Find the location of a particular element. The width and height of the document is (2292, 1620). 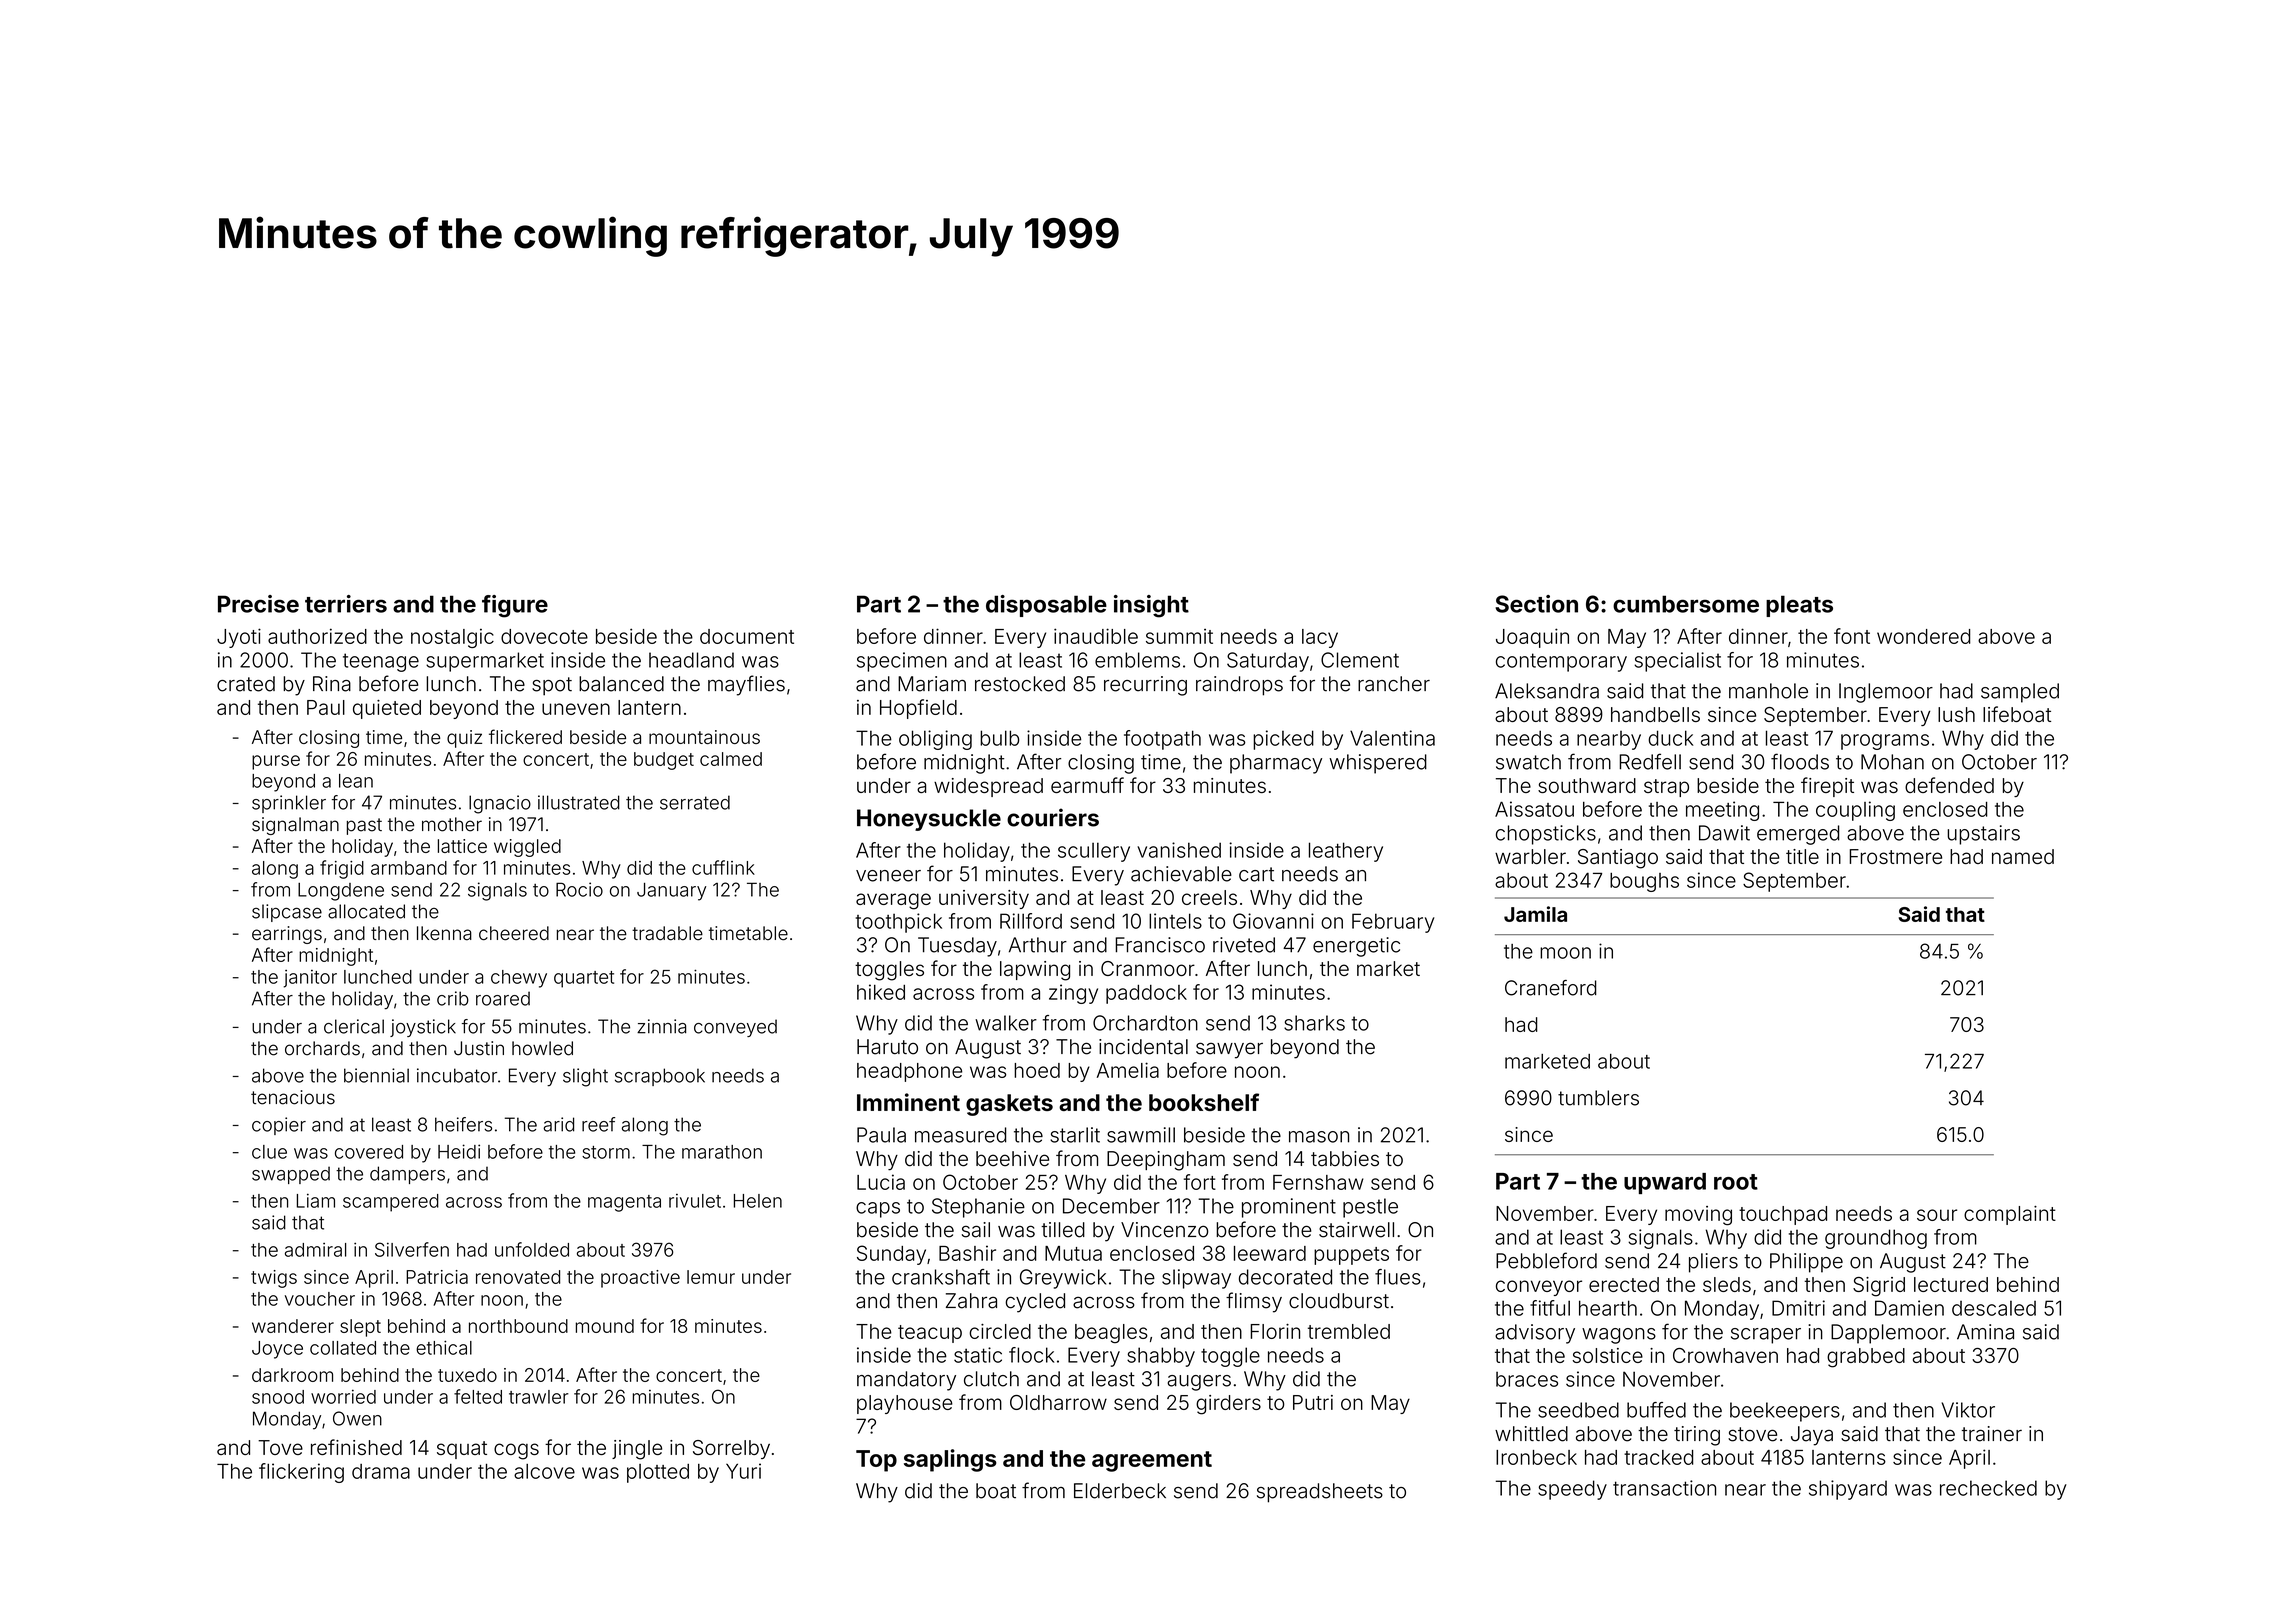

dovecote is located at coordinates (544, 636).
